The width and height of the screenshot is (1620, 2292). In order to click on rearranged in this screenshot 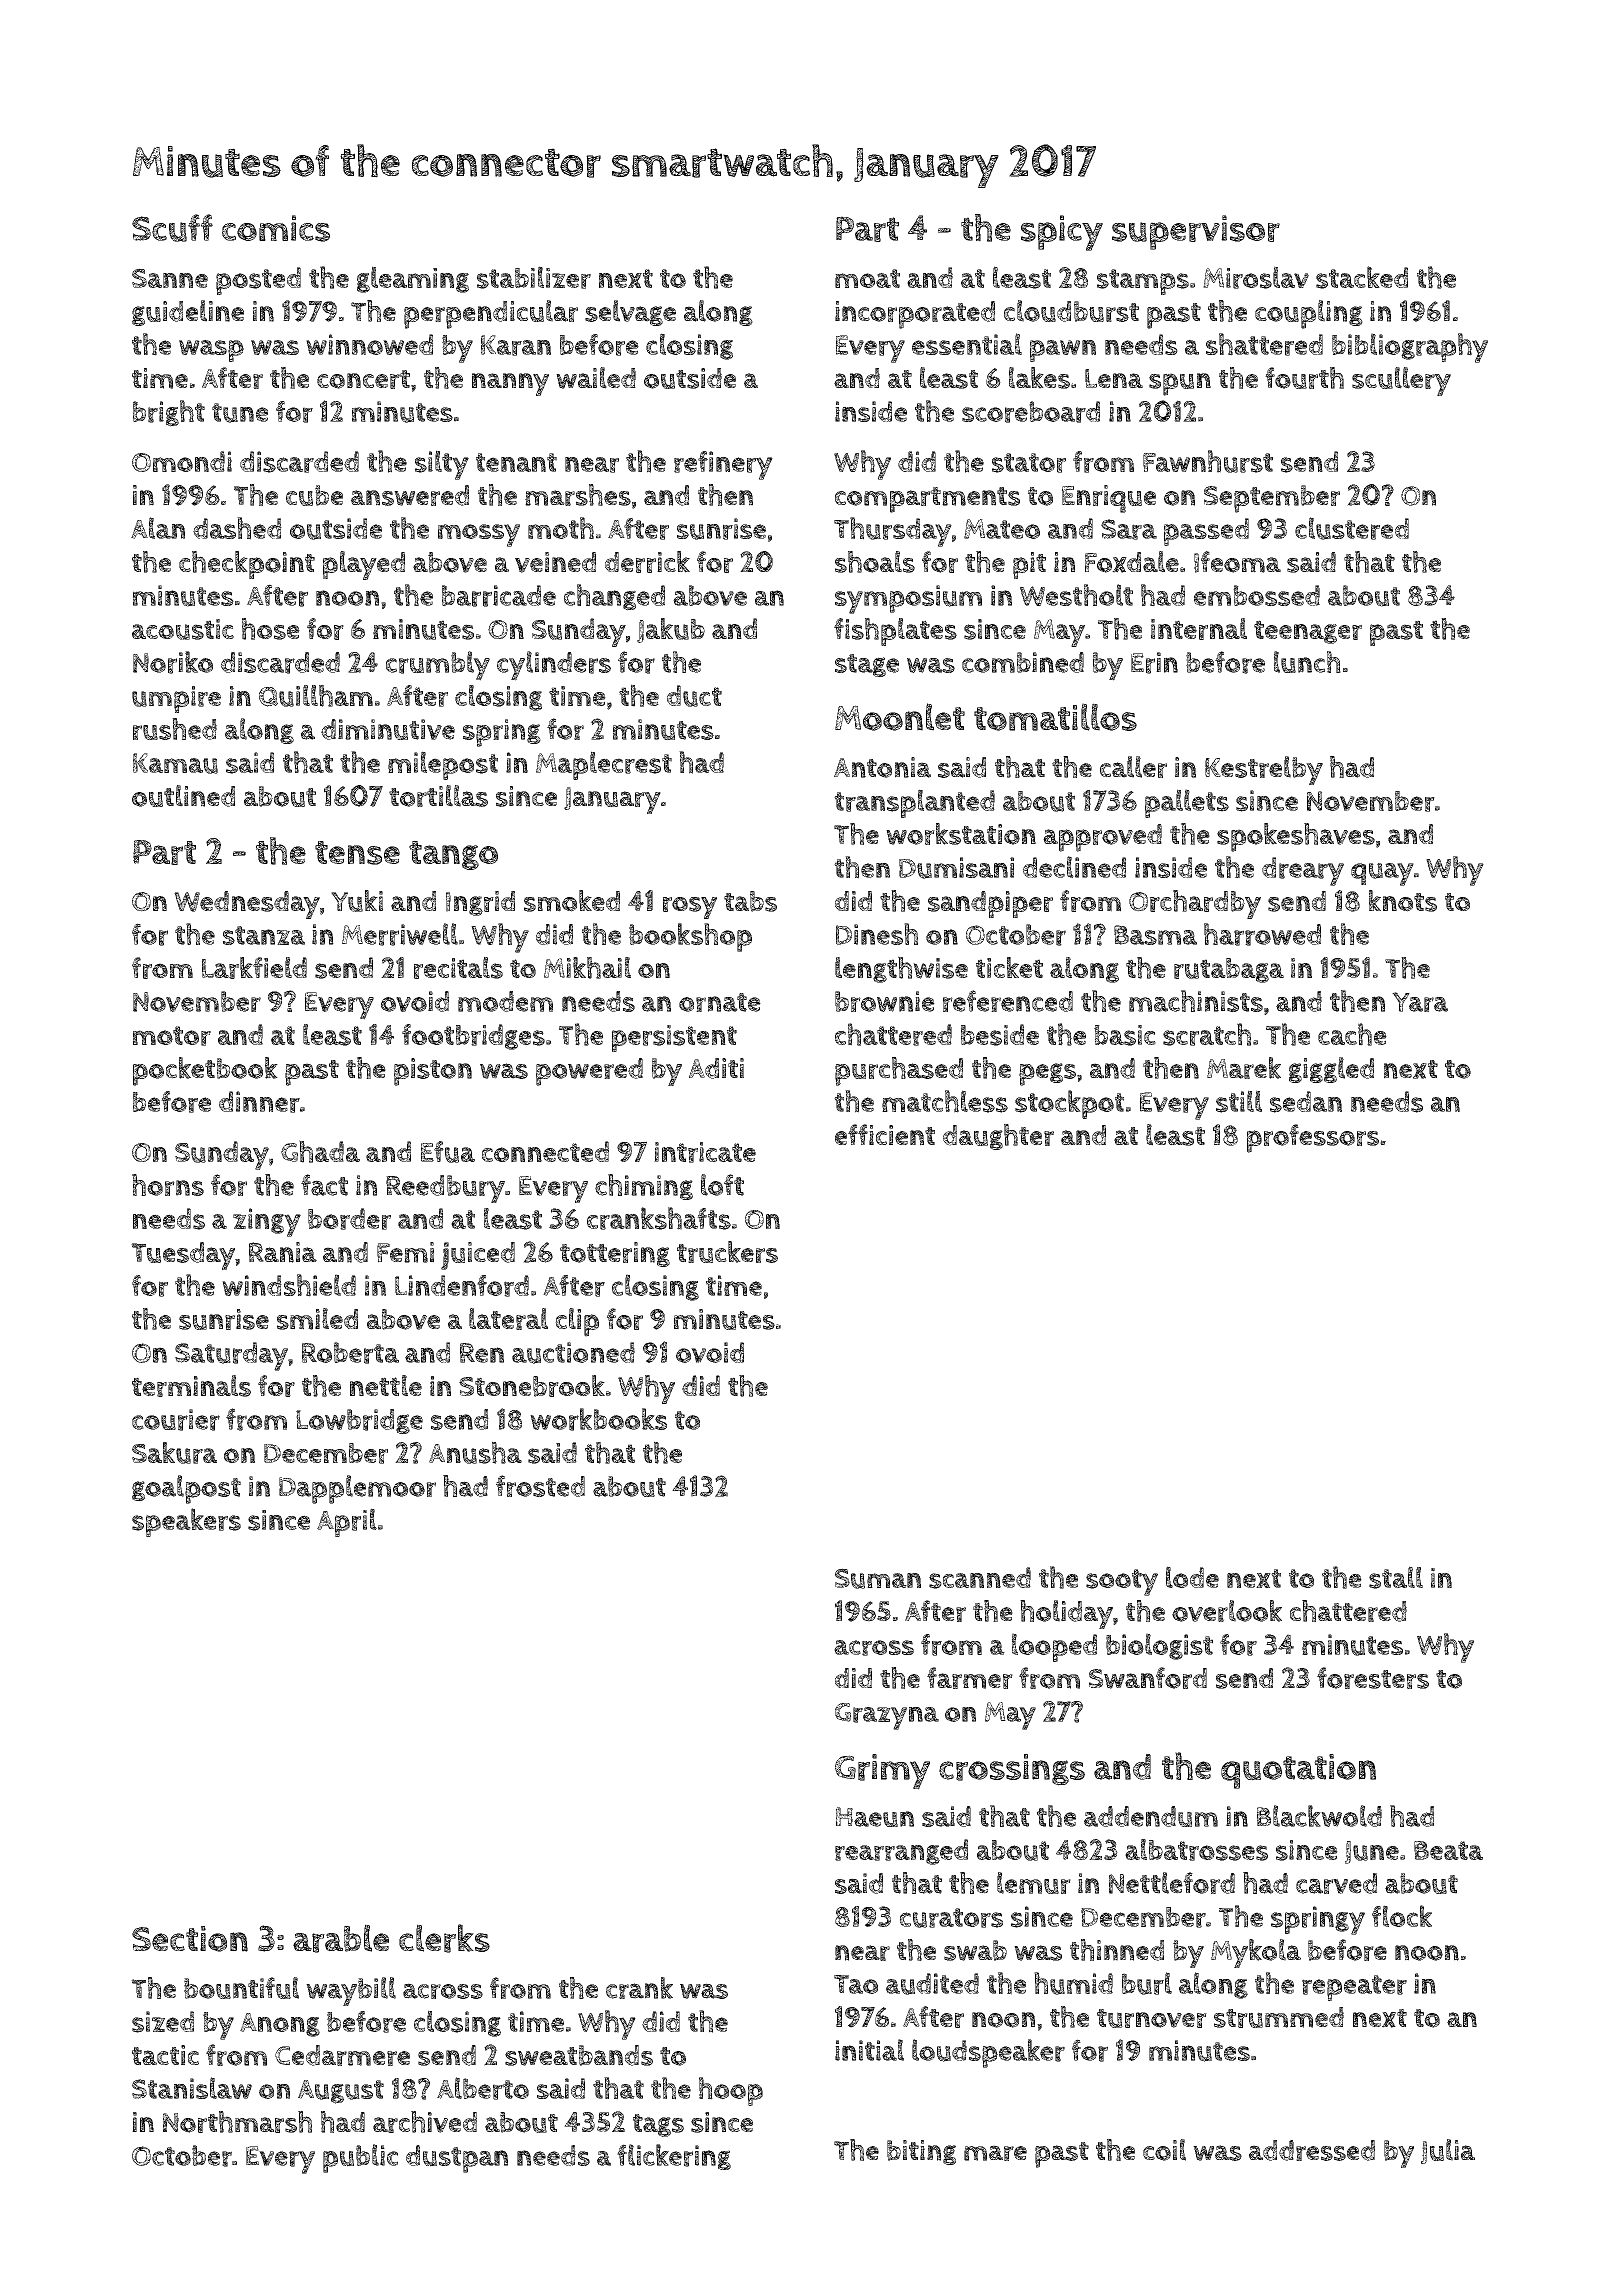, I will do `click(901, 1852)`.
